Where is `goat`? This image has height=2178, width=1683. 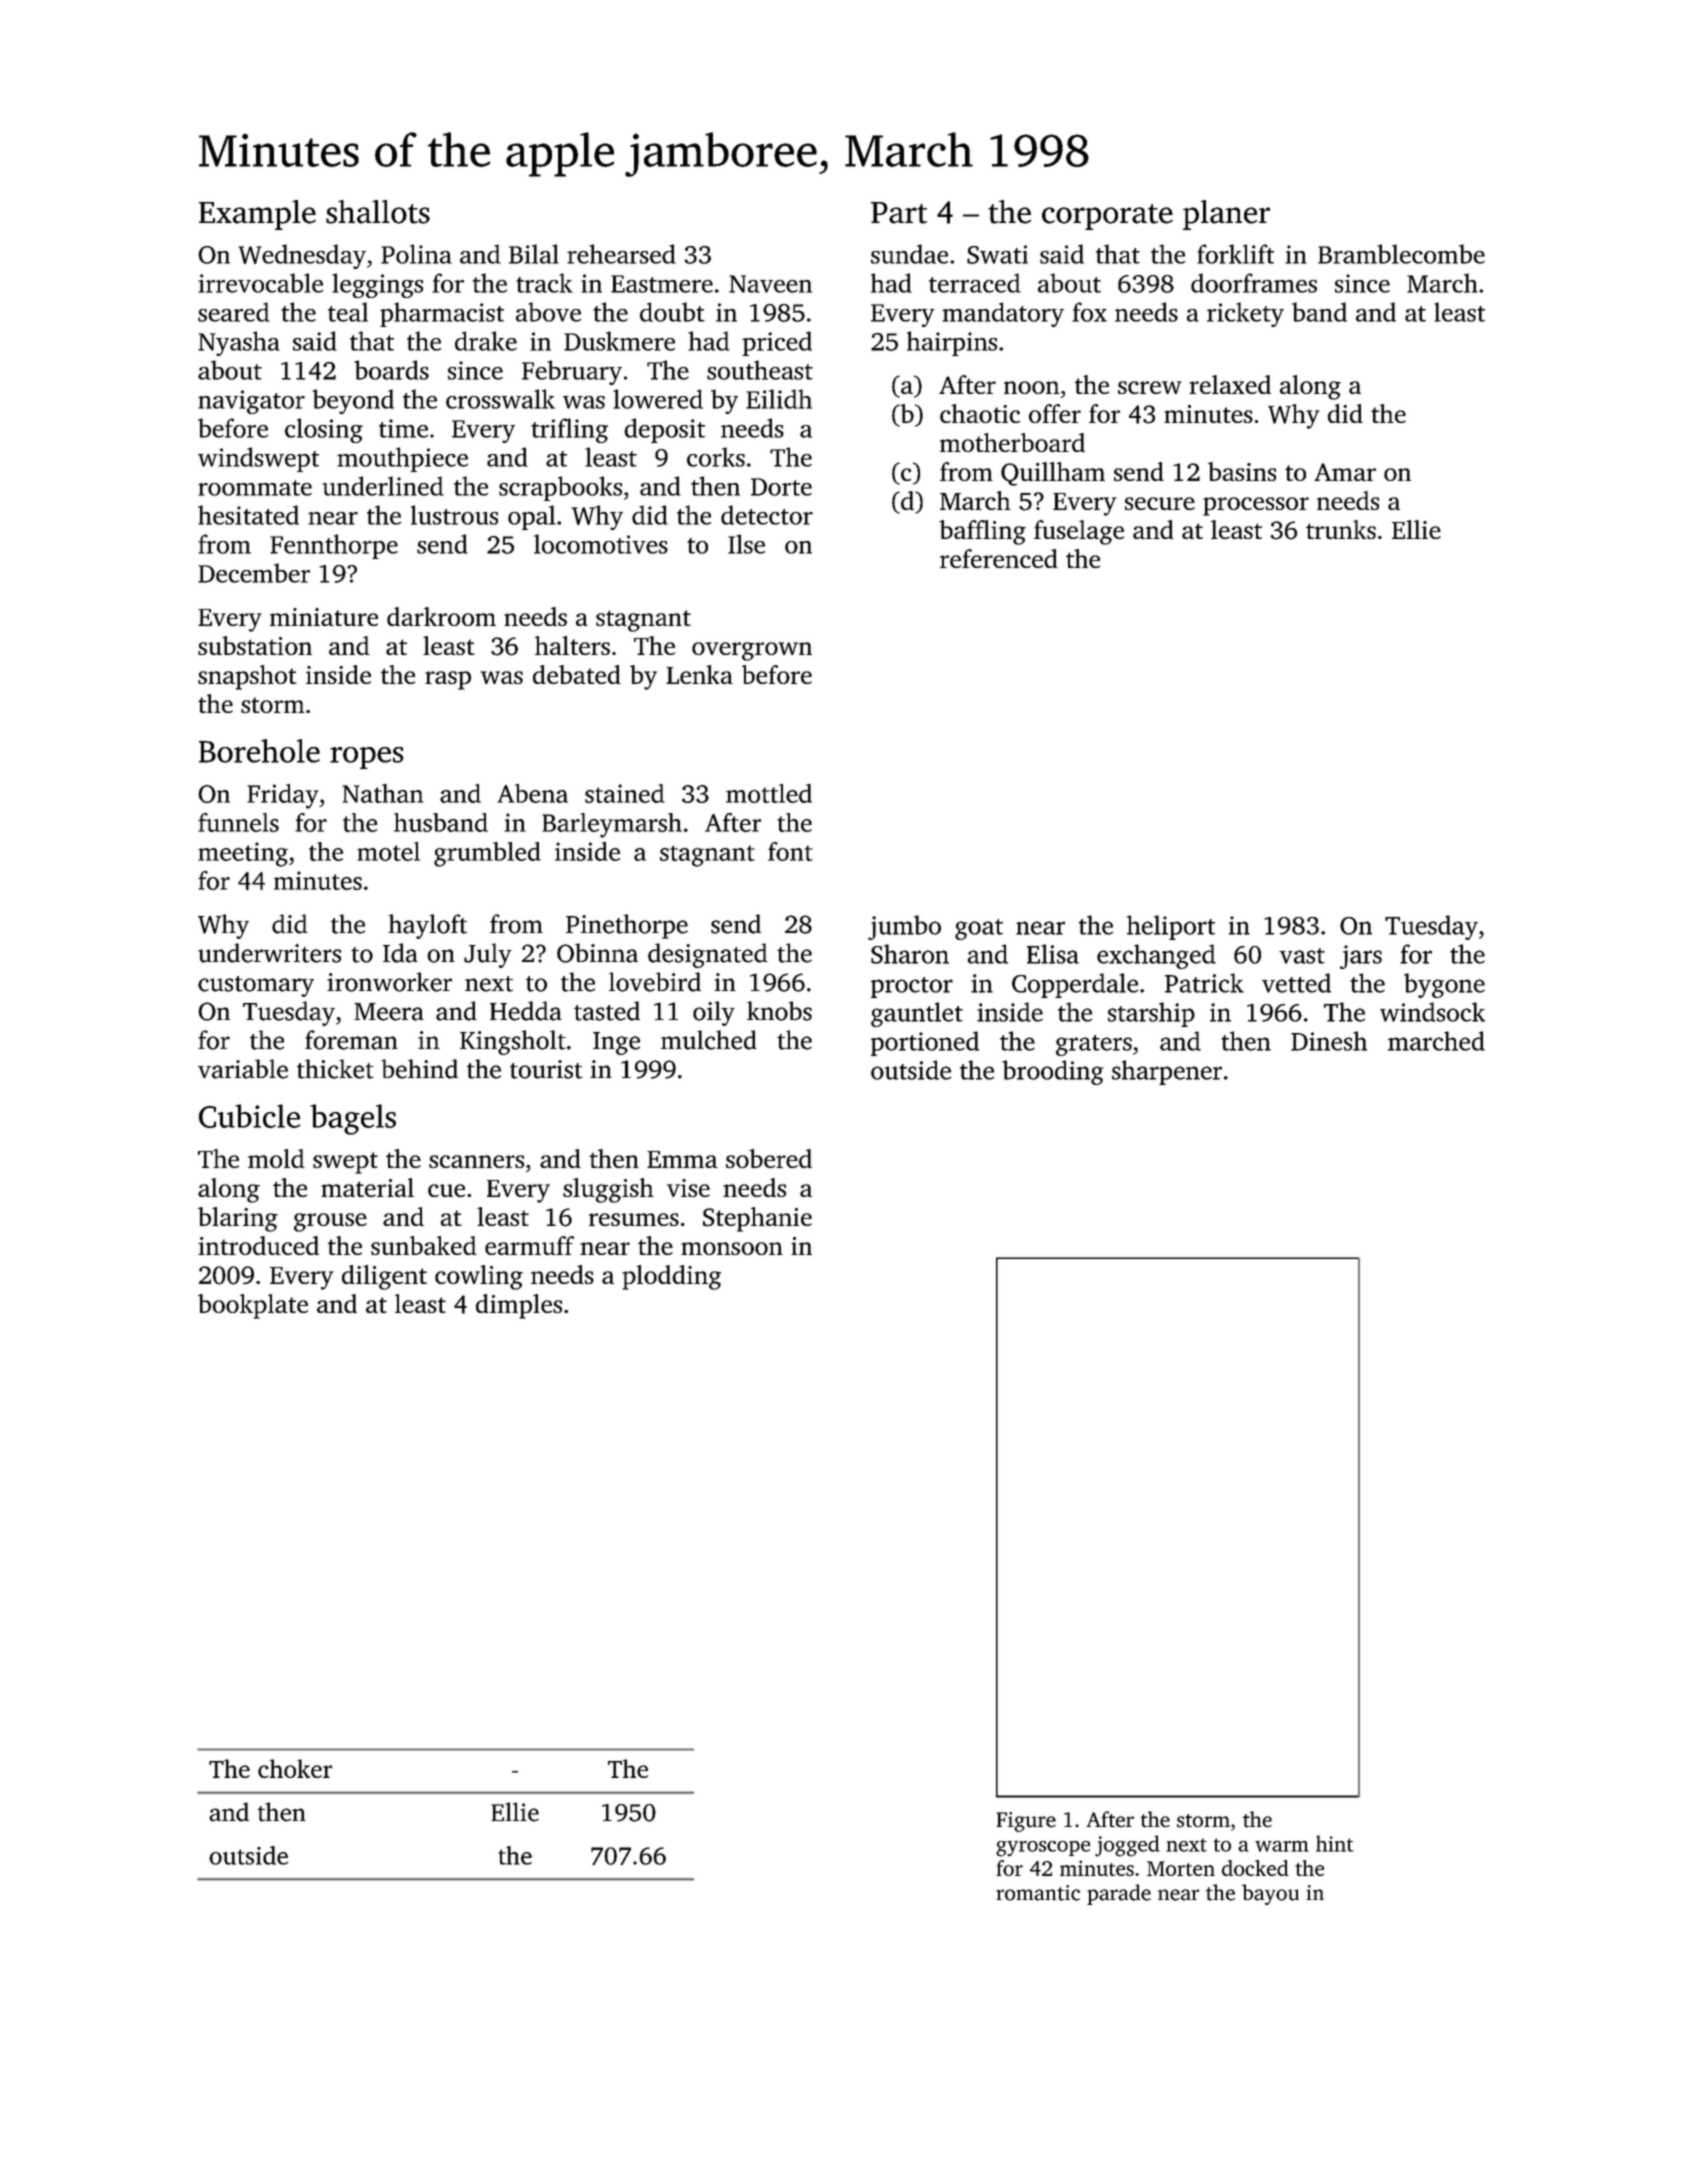
goat is located at coordinates (979, 929).
